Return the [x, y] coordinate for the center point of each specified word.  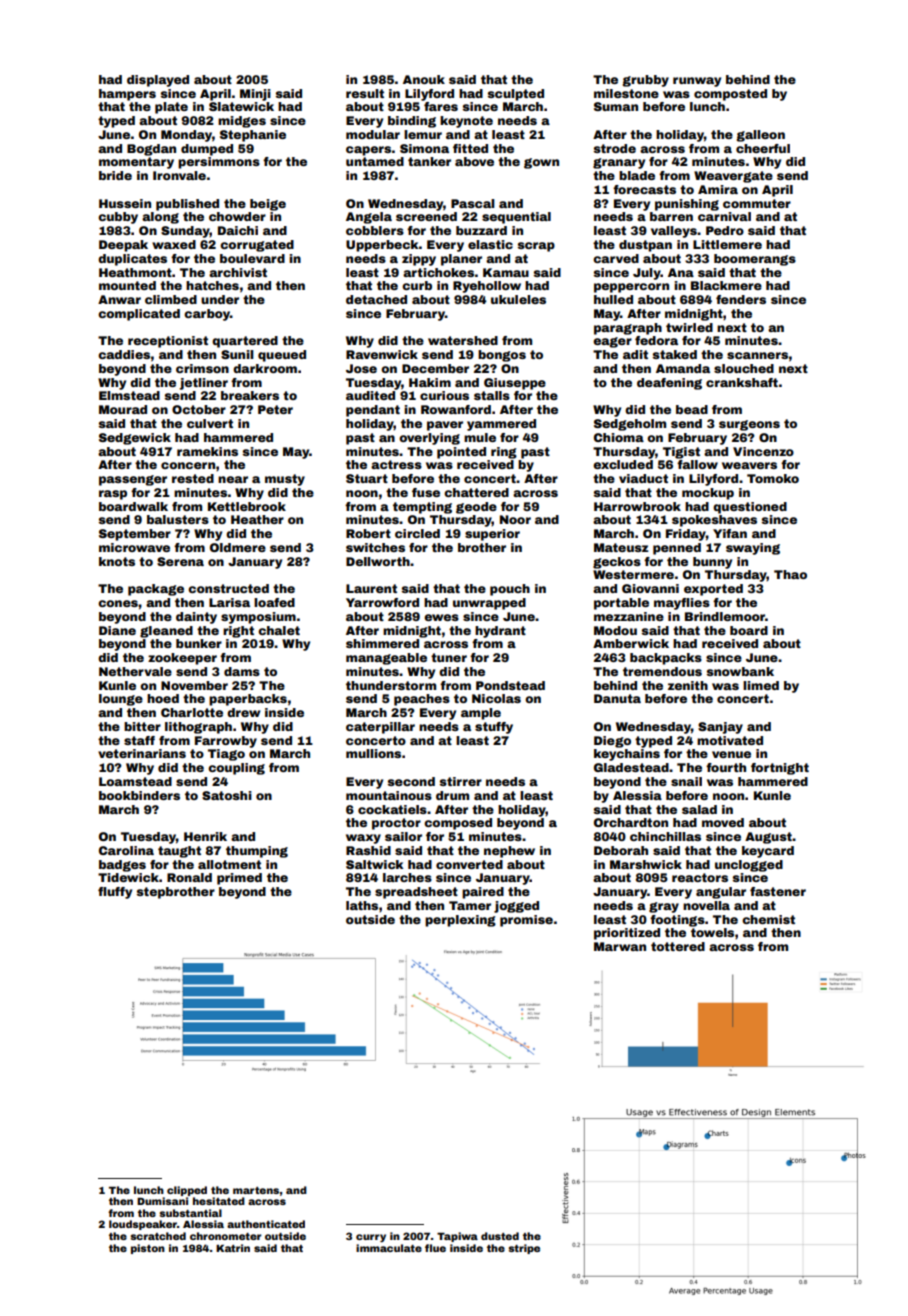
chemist [768, 919]
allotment [229, 864]
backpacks [666, 659]
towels [712, 932]
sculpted [515, 95]
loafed [274, 602]
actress [396, 464]
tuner [449, 657]
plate [171, 108]
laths [362, 905]
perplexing [460, 921]
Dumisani [162, 1201]
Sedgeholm [630, 425]
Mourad [123, 409]
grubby [646, 81]
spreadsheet [416, 893]
